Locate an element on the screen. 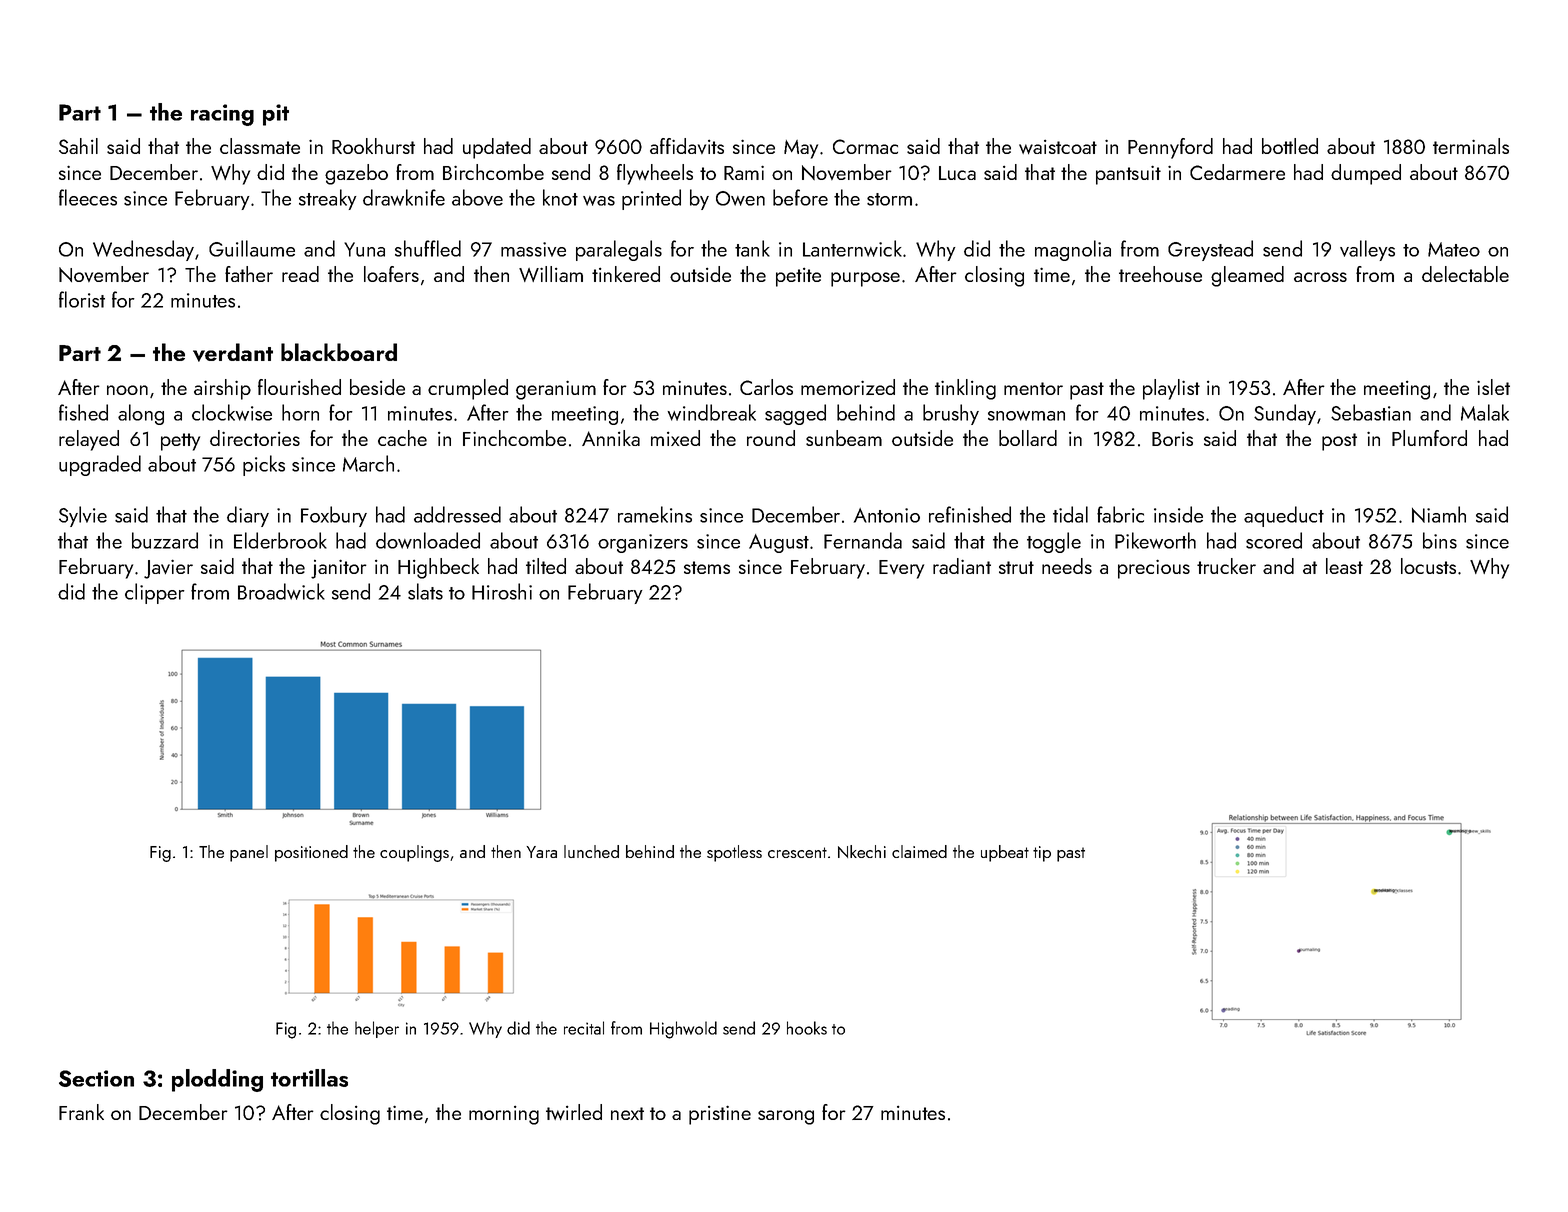  tip is located at coordinates (1042, 854).
